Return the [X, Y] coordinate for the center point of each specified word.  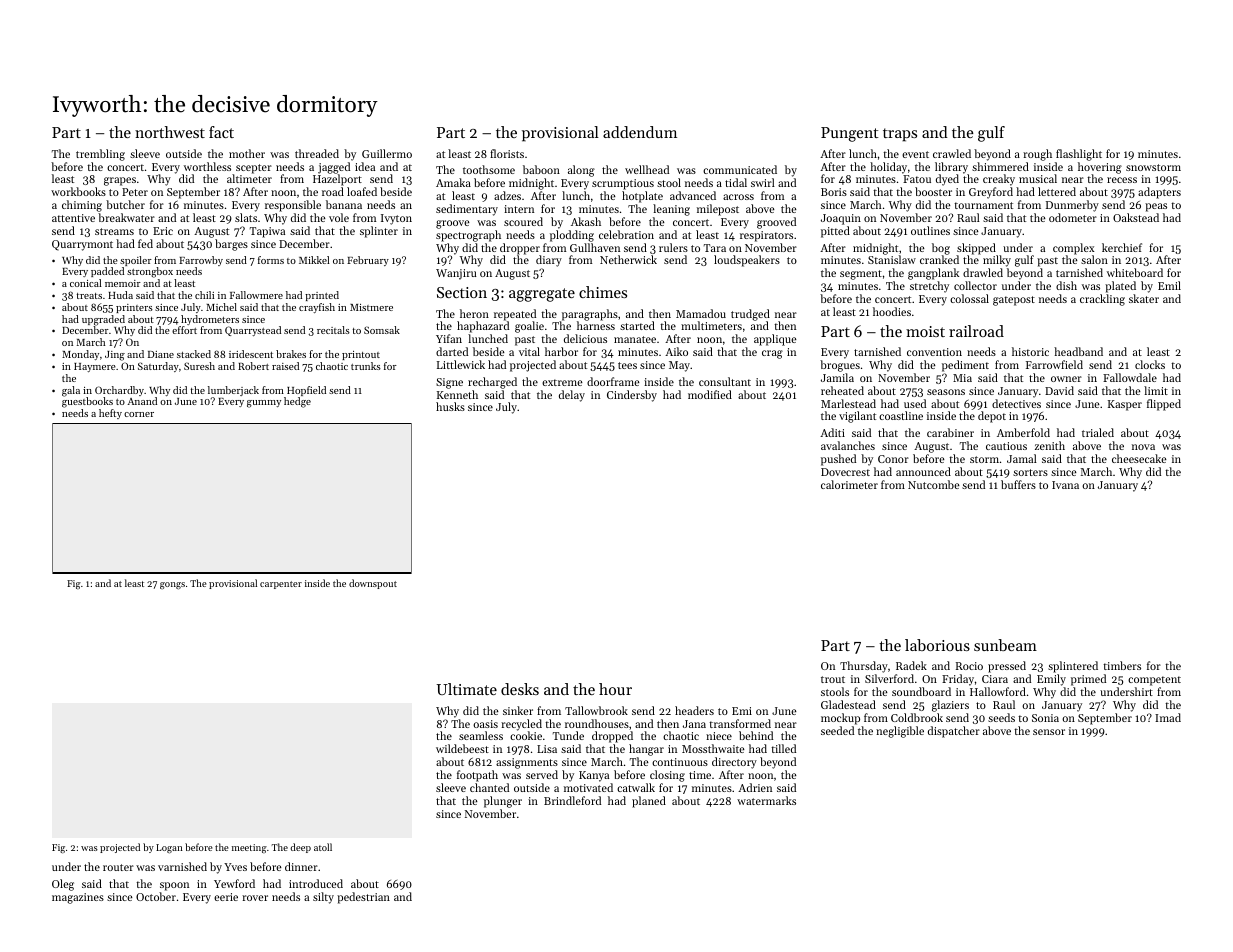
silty [323, 898]
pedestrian [363, 898]
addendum [640, 132]
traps [900, 135]
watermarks [766, 800]
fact [221, 132]
